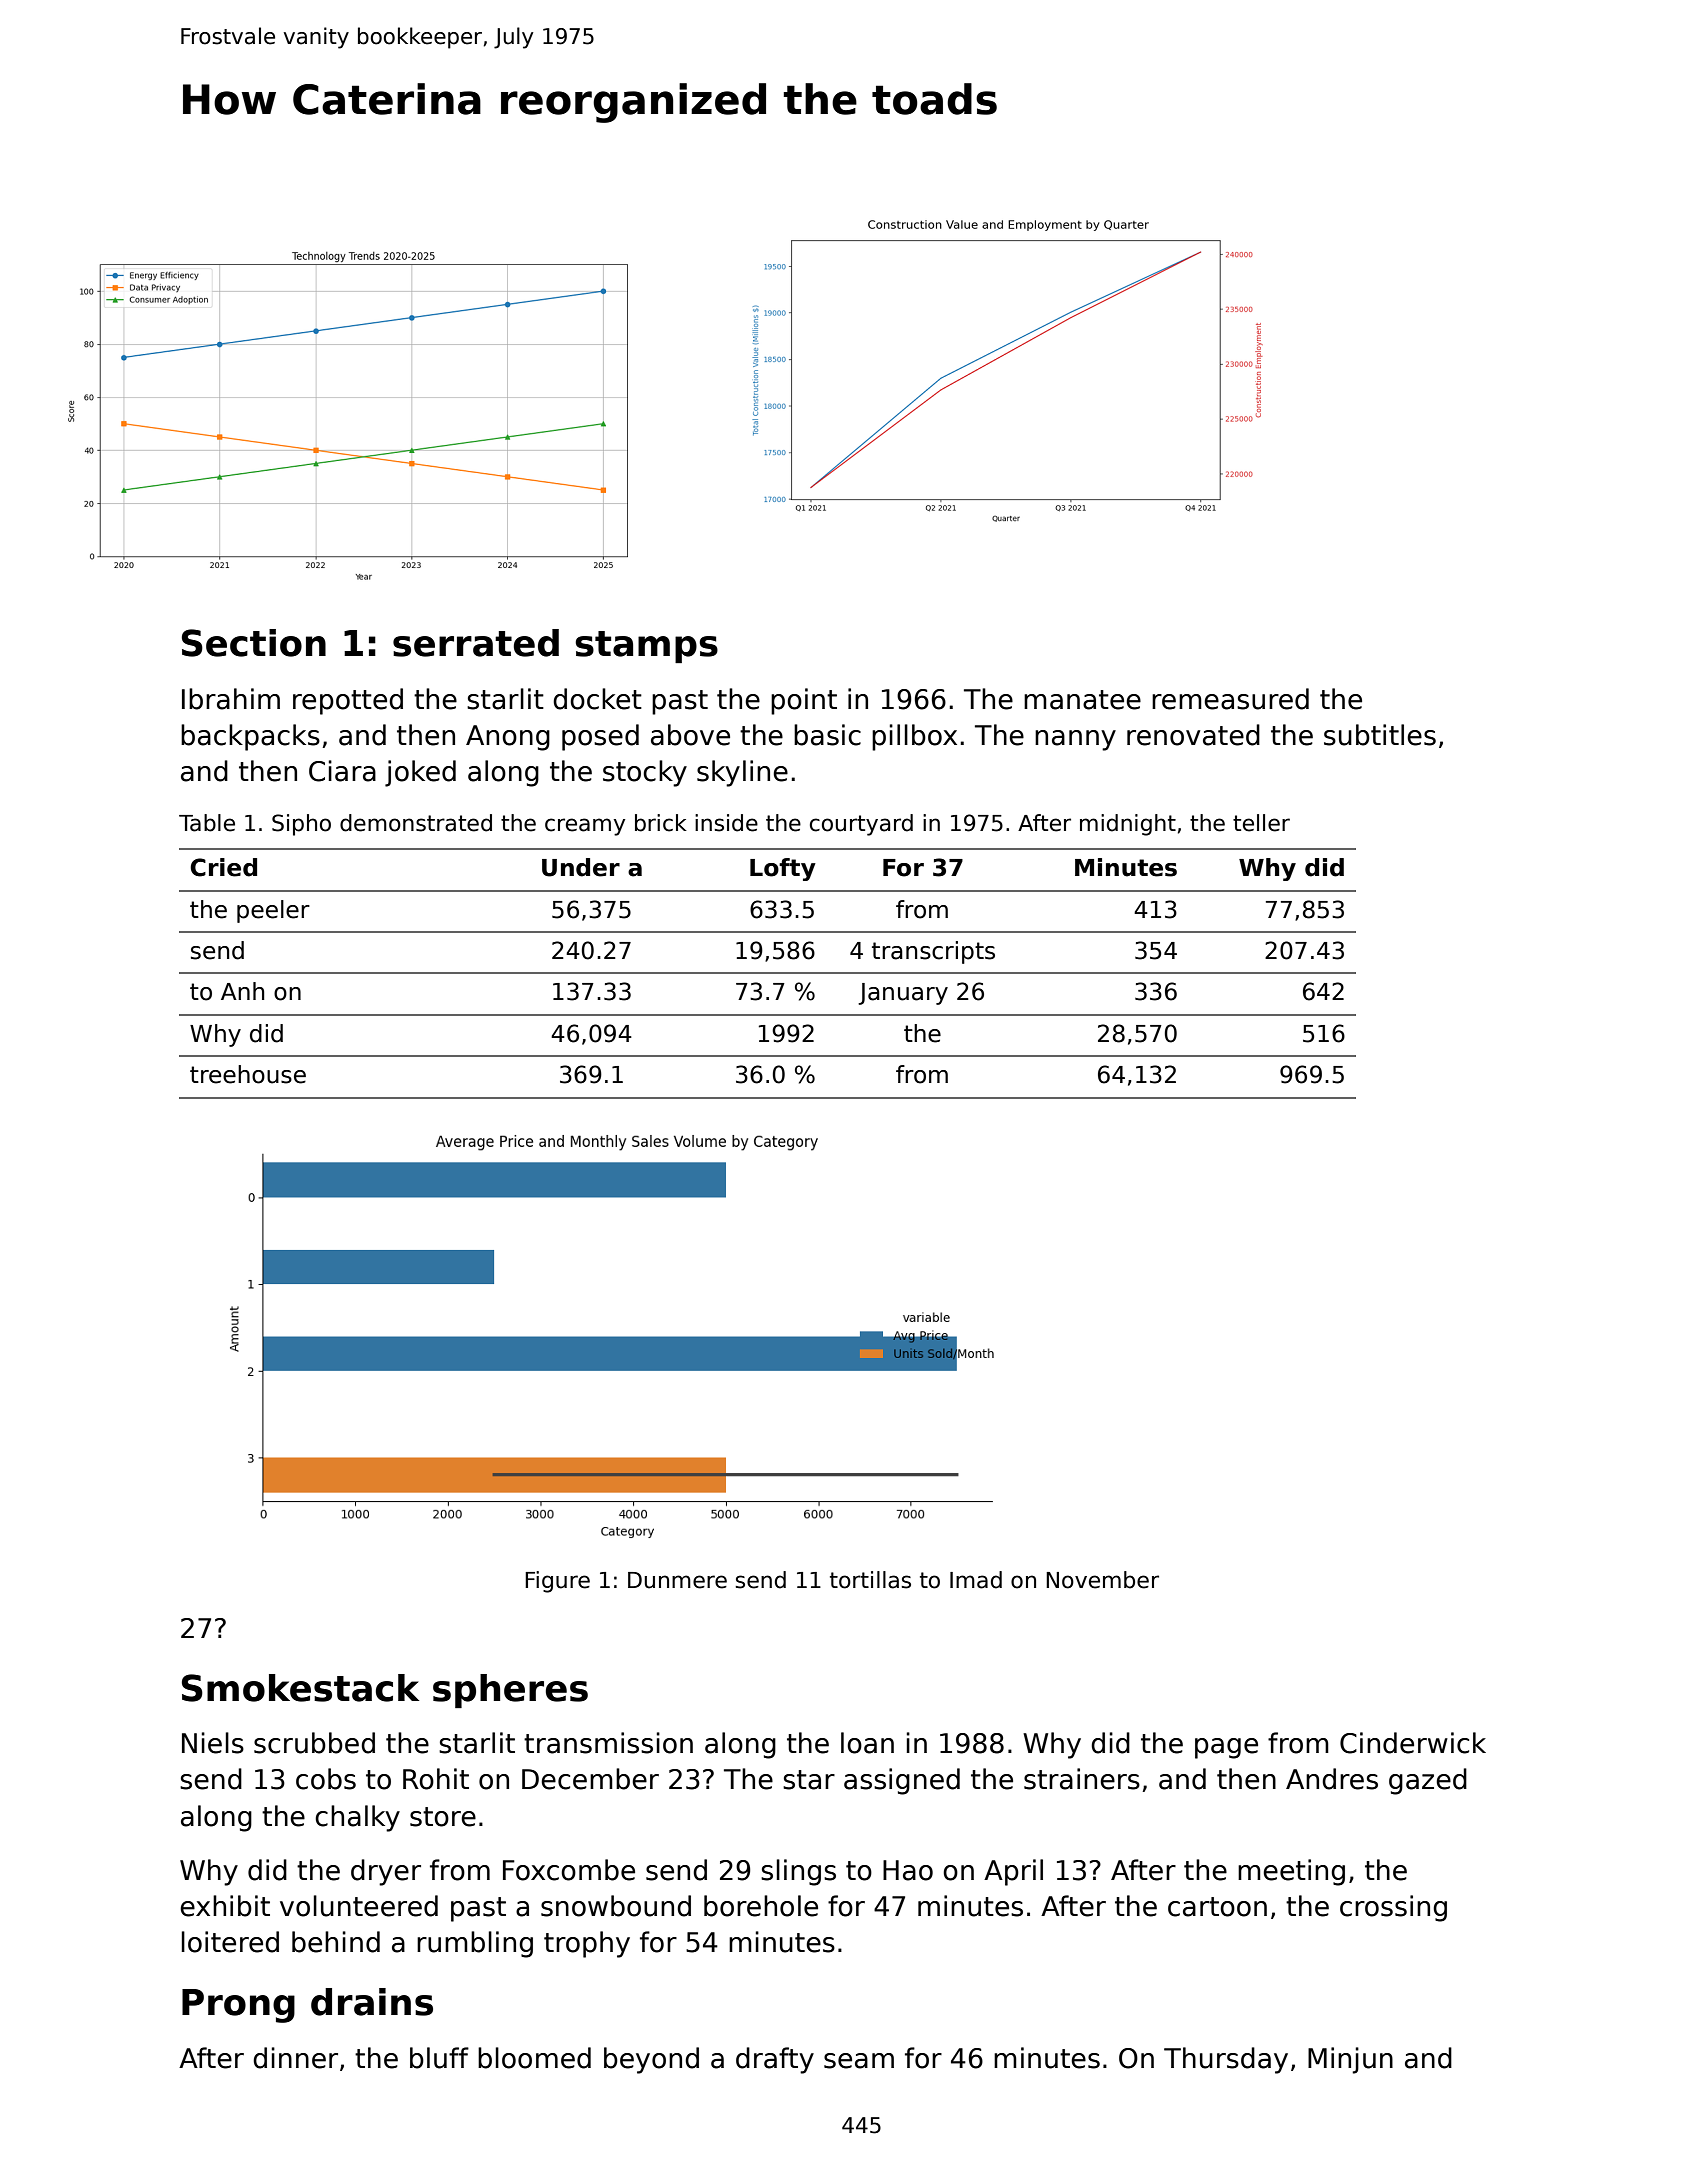 Image resolution: width=1683 pixels, height=2178 pixels. I want to click on Dunmere, so click(677, 1580).
